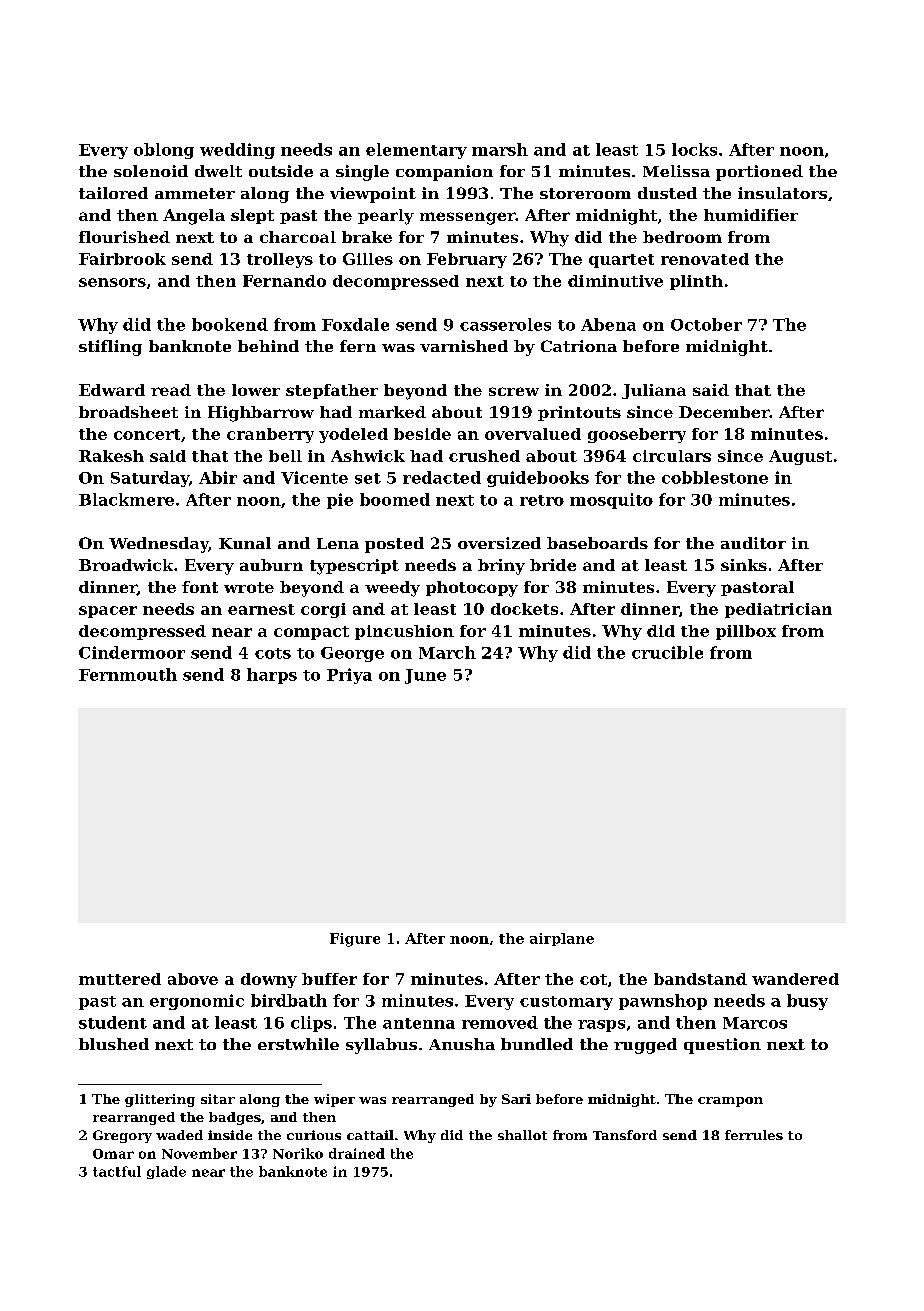 The width and height of the screenshot is (924, 1311). I want to click on portioned, so click(759, 173).
